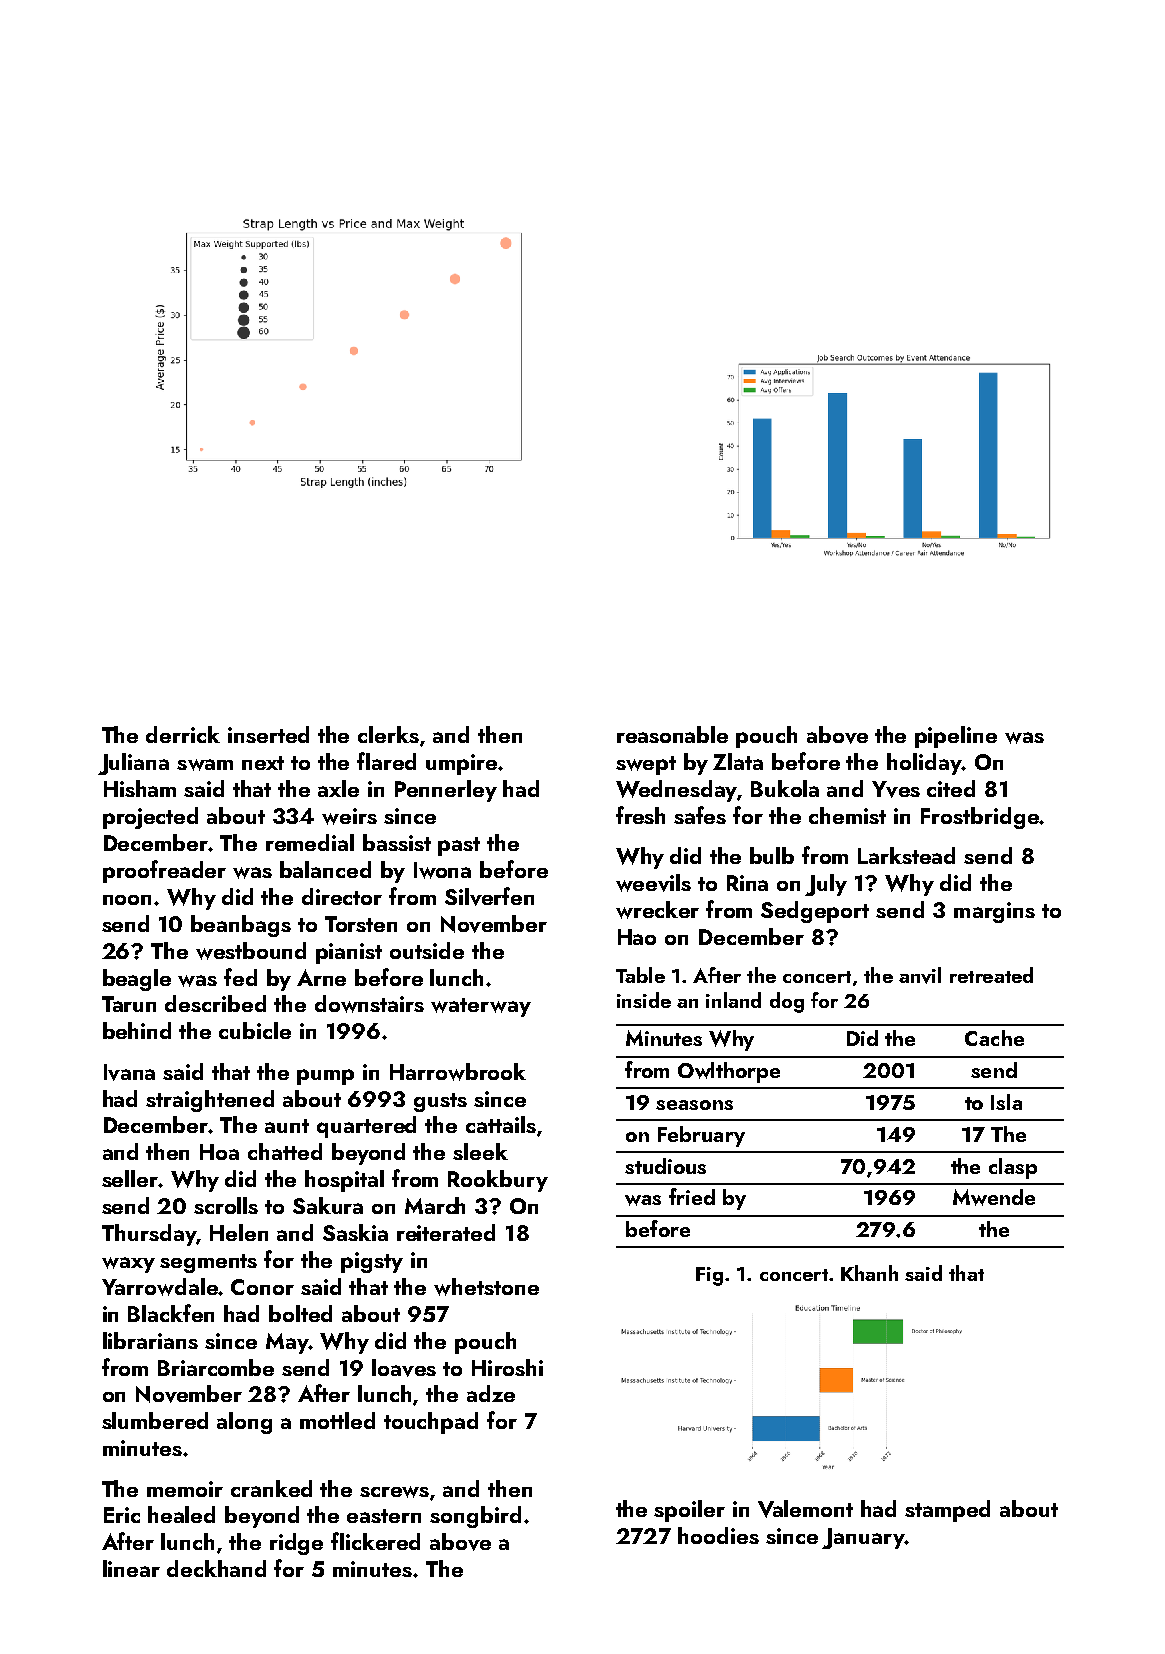 The image size is (1165, 1654). I want to click on Iwona, so click(442, 870).
